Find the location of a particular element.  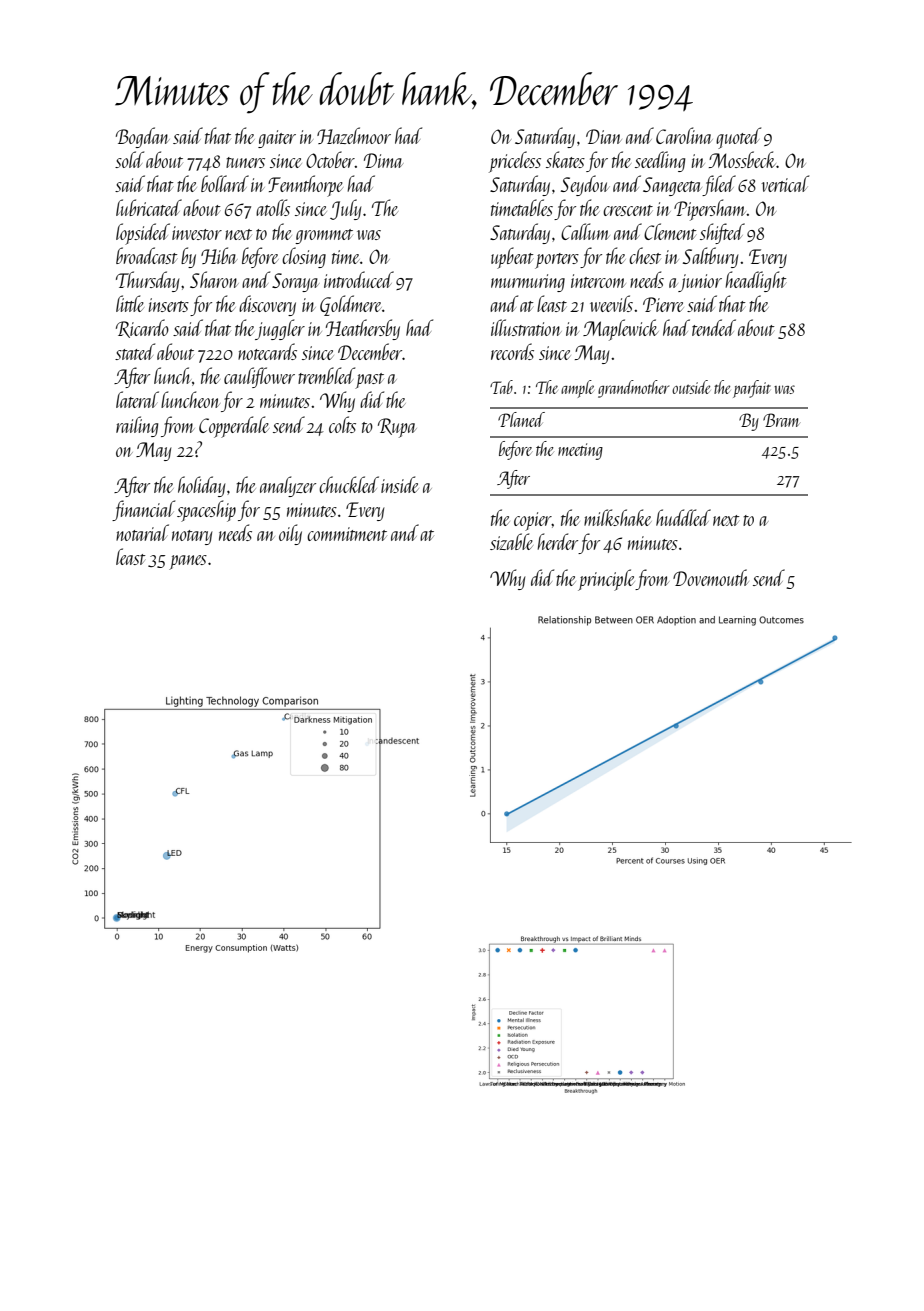

Dian is located at coordinates (604, 136).
